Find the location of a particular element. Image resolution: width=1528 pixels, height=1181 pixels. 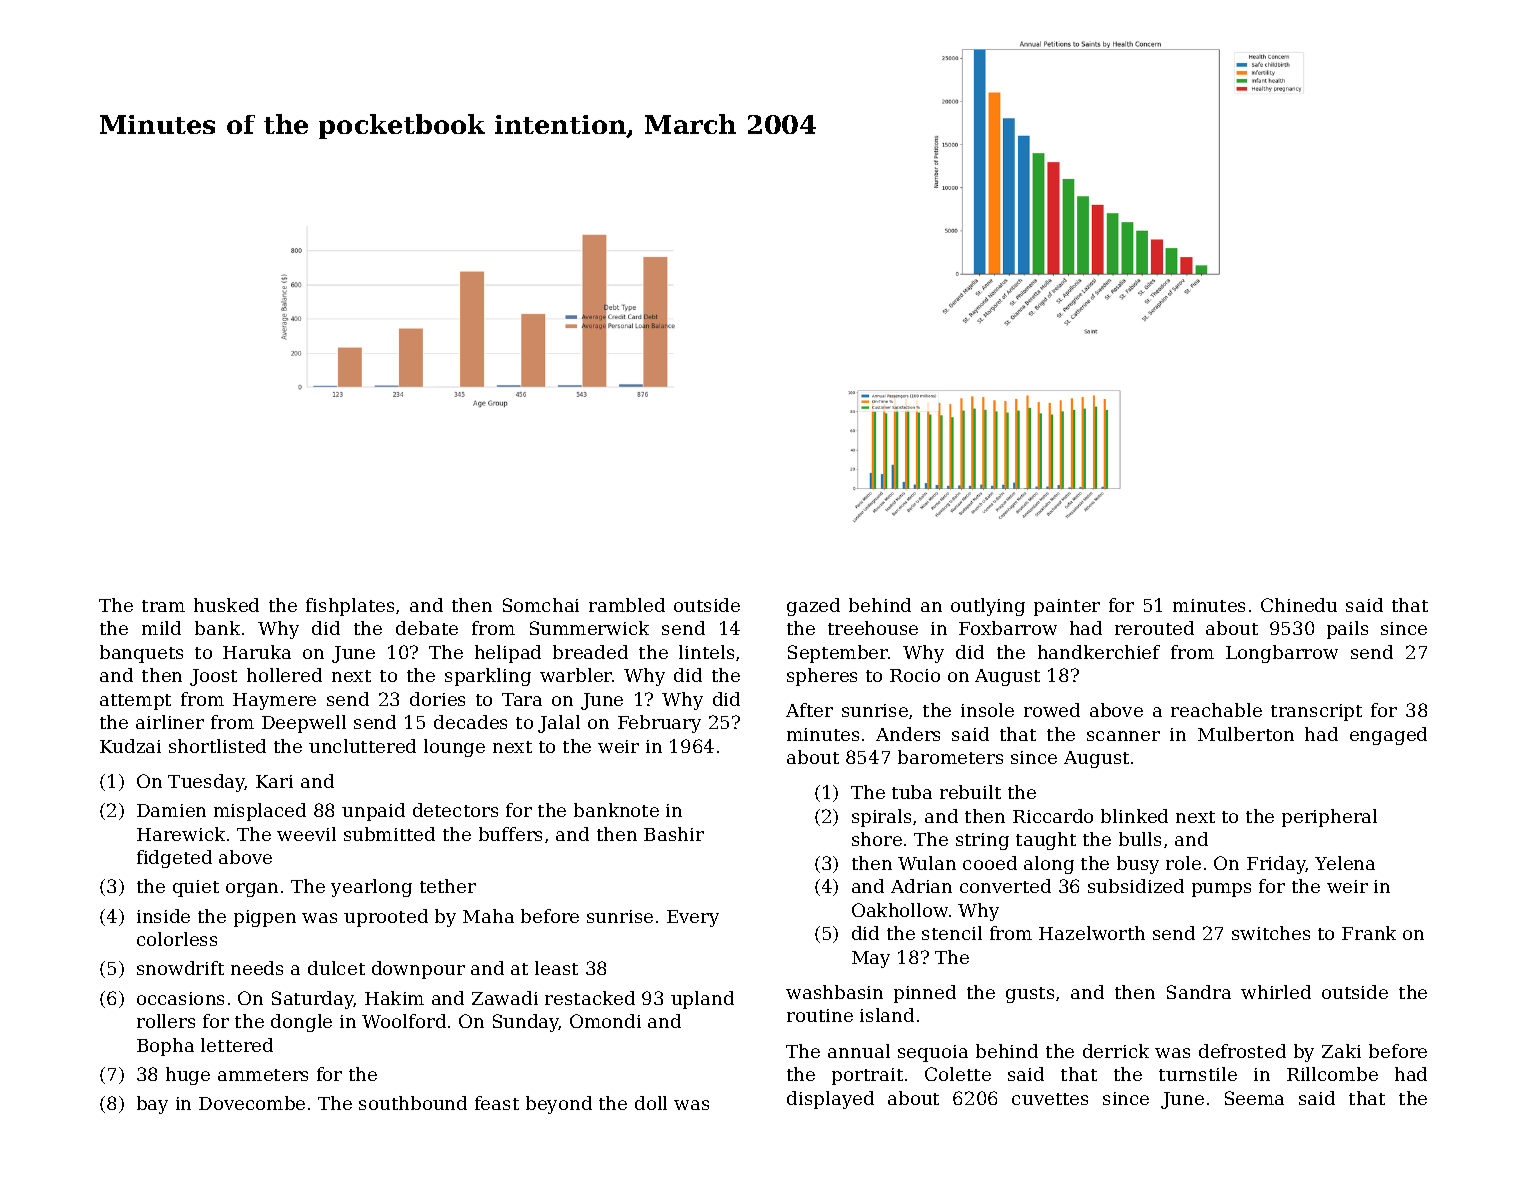

peripheral is located at coordinates (1329, 818).
